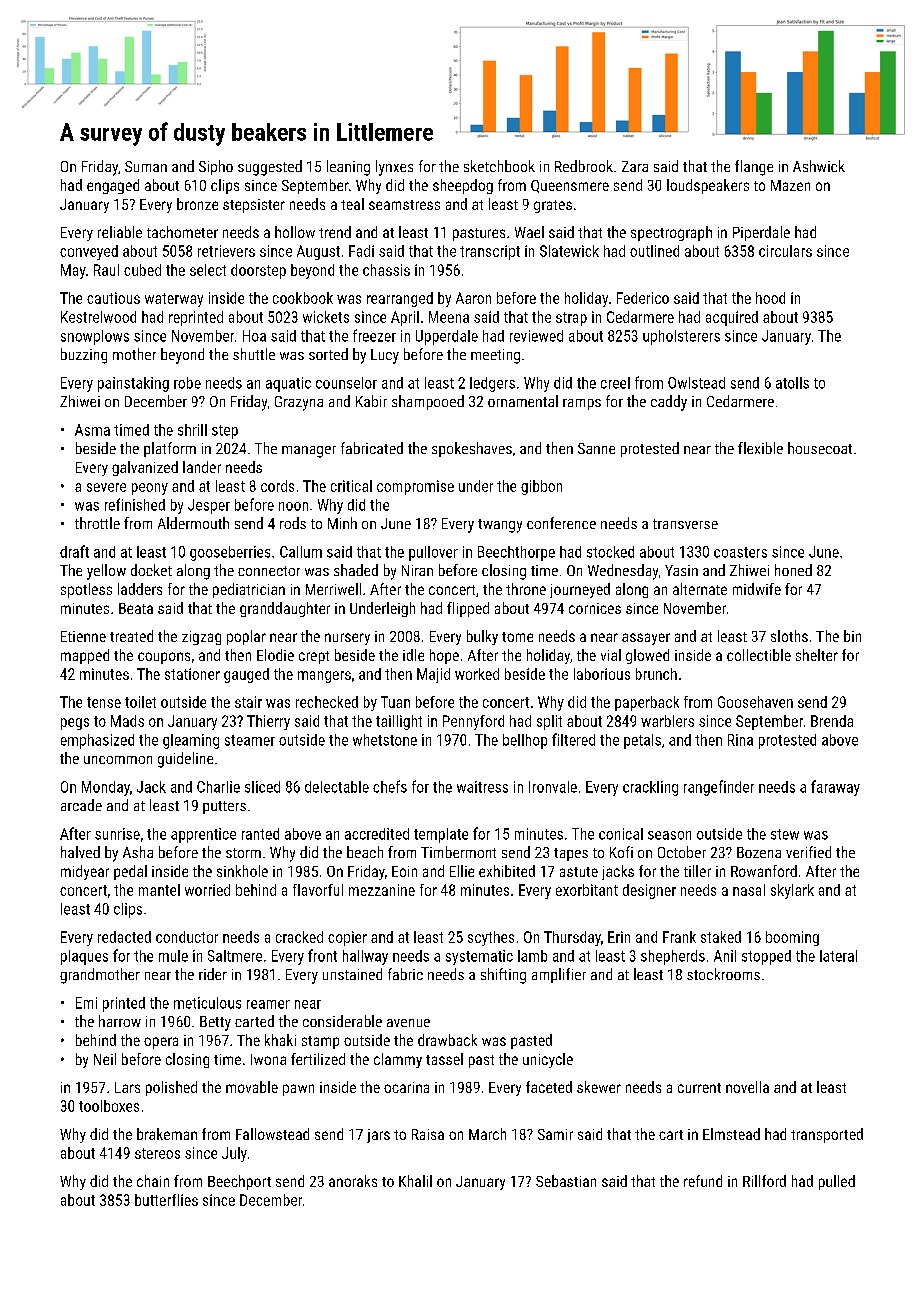  What do you see at coordinates (458, 852) in the page?
I see `Timbermont` at bounding box center [458, 852].
